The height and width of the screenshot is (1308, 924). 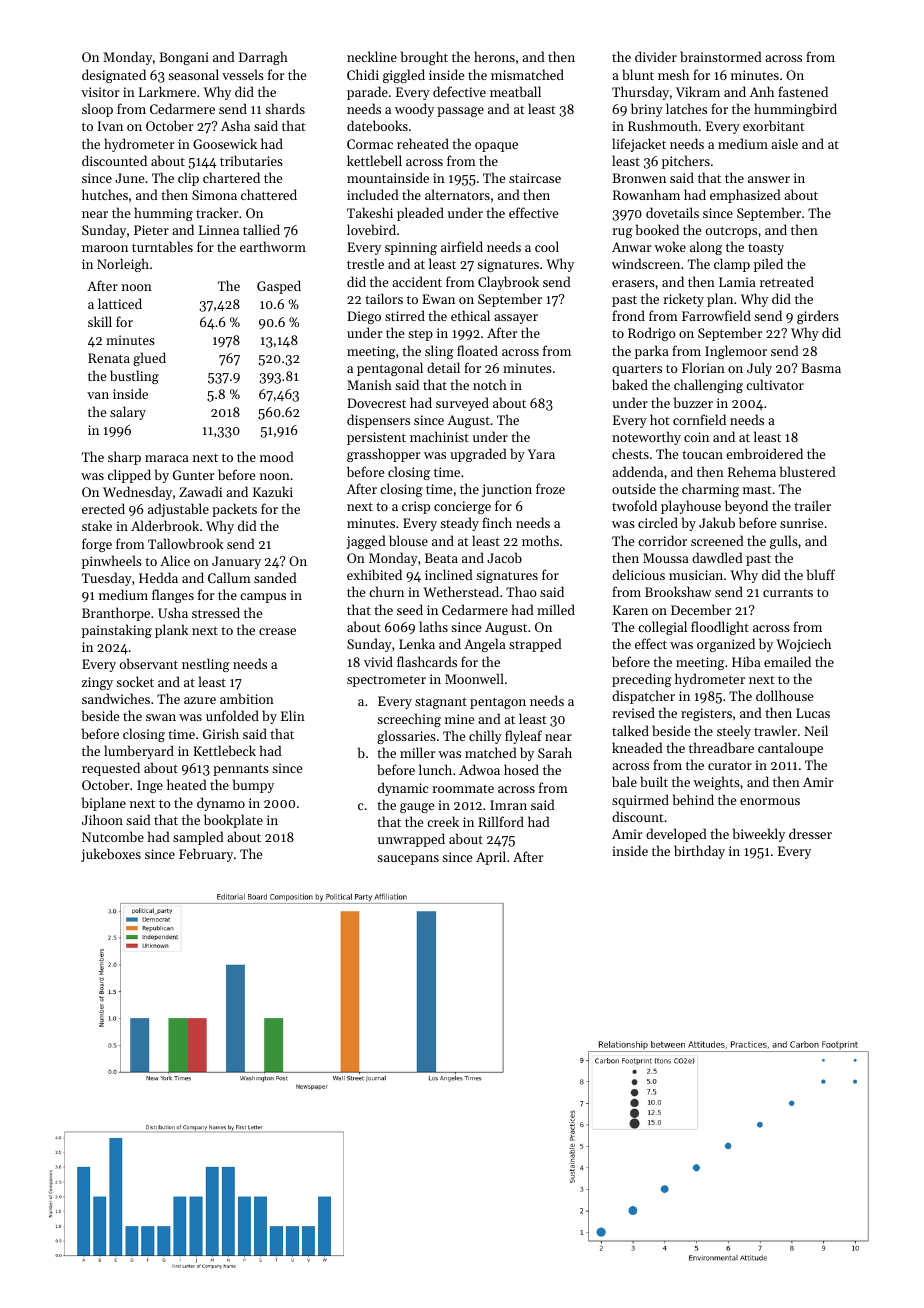 What do you see at coordinates (764, 453) in the screenshot?
I see `embroidered` at bounding box center [764, 453].
